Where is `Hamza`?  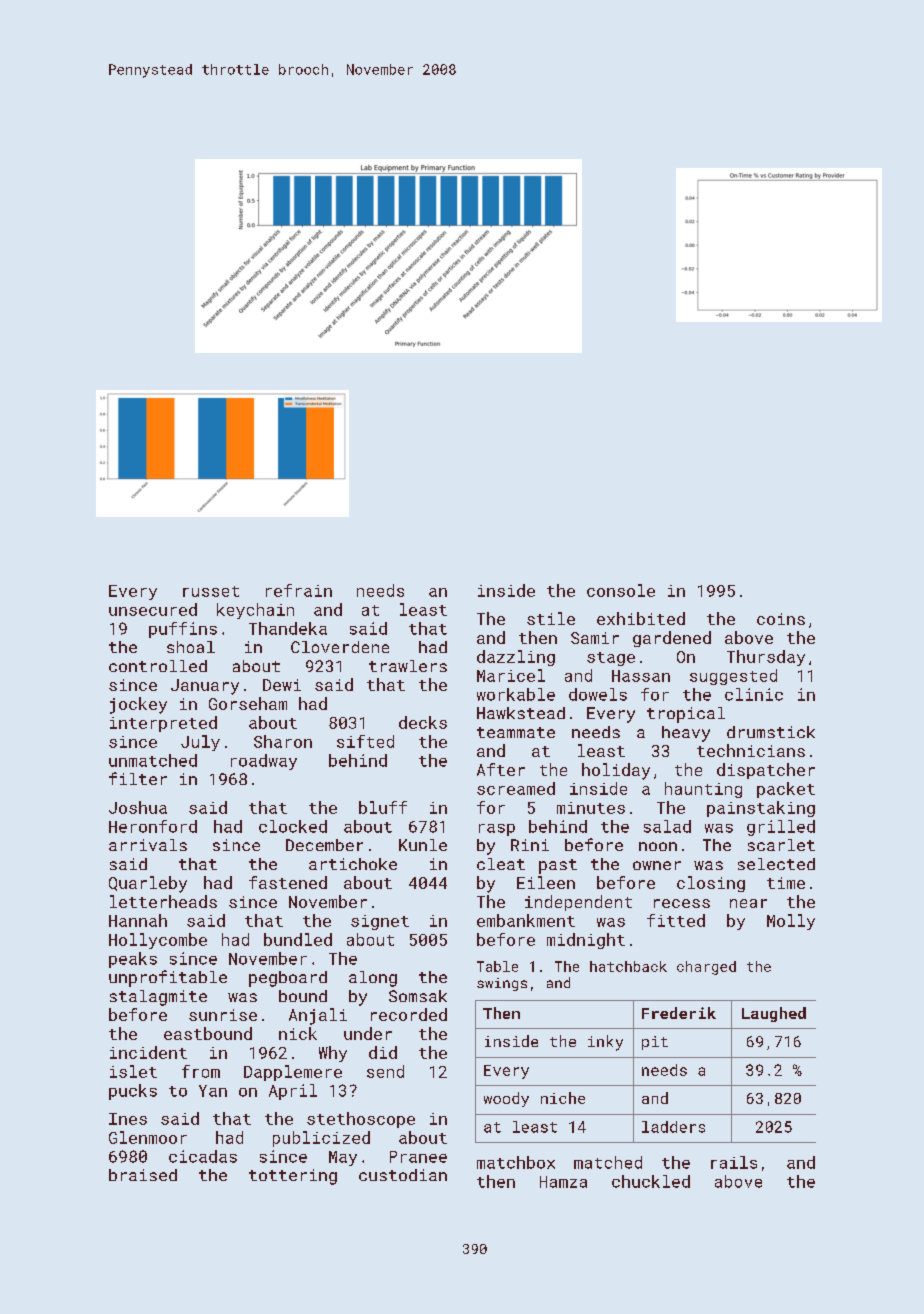 Hamza is located at coordinates (563, 1182).
